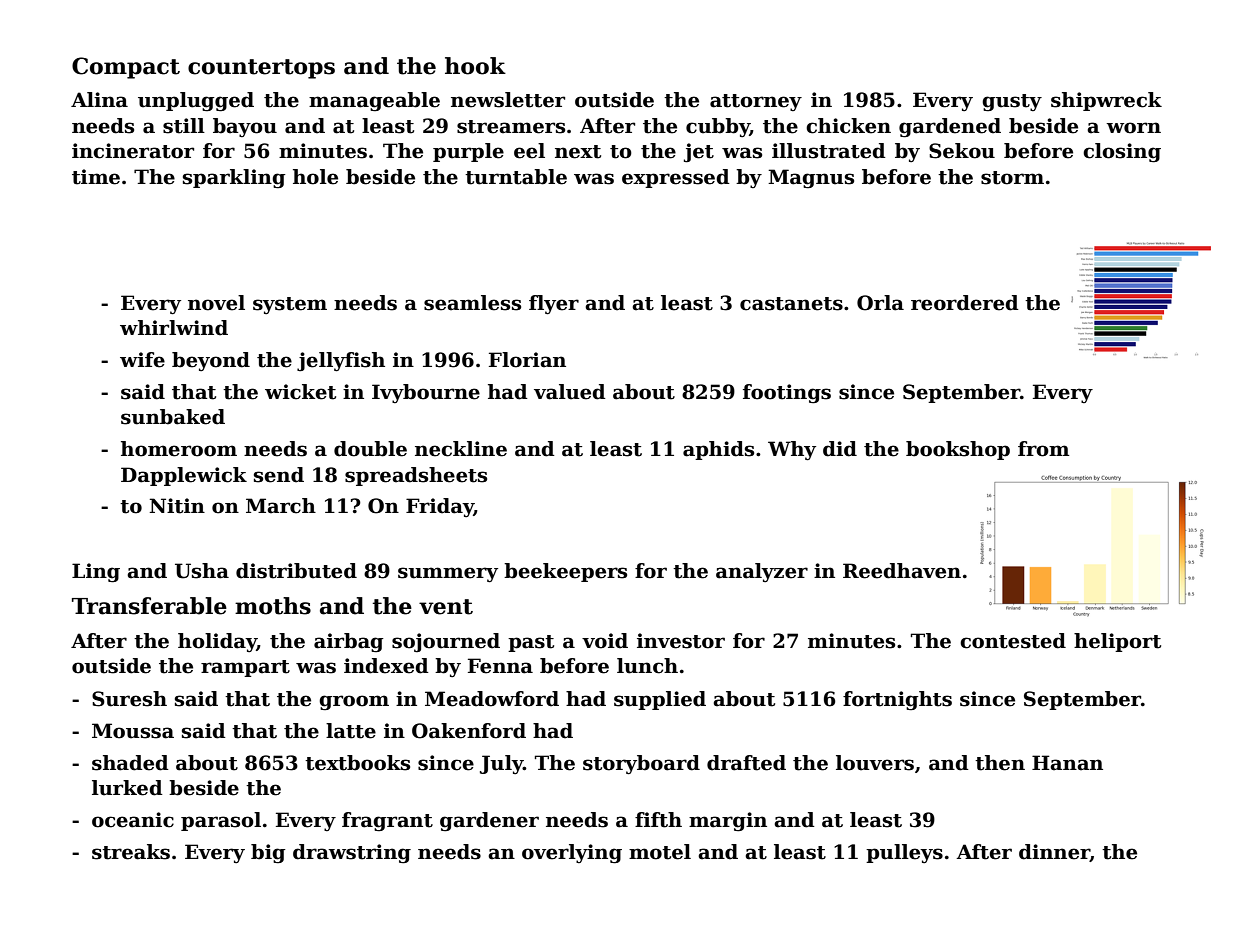  What do you see at coordinates (211, 361) in the page?
I see `beyond` at bounding box center [211, 361].
